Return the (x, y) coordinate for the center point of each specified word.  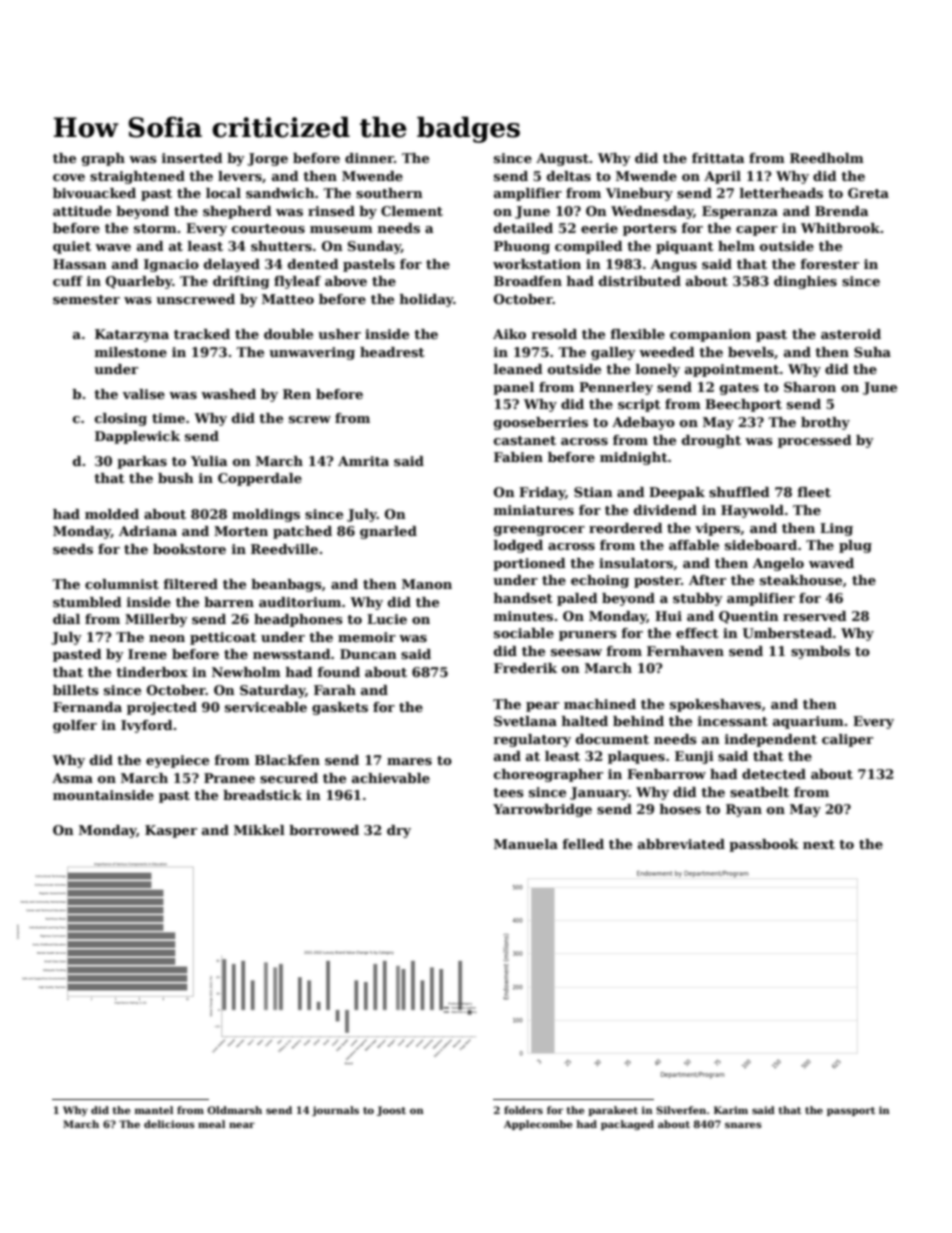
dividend (665, 510)
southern (389, 193)
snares (743, 1125)
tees (508, 792)
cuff (68, 281)
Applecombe (538, 1125)
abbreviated (681, 844)
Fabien (518, 457)
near (242, 1125)
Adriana (148, 531)
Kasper (171, 831)
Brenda (842, 211)
